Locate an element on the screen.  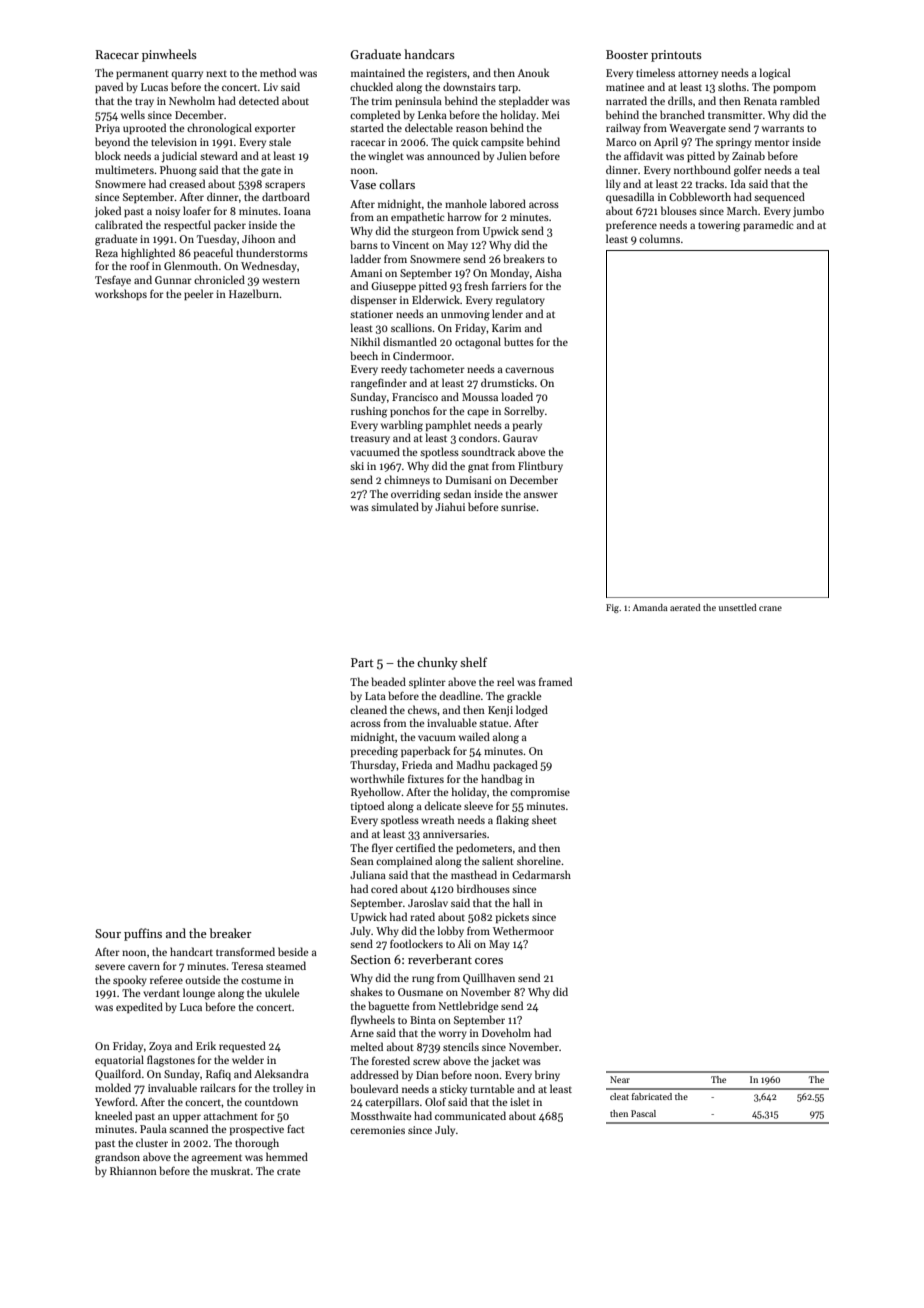
fabricated is located at coordinates (652, 1096).
